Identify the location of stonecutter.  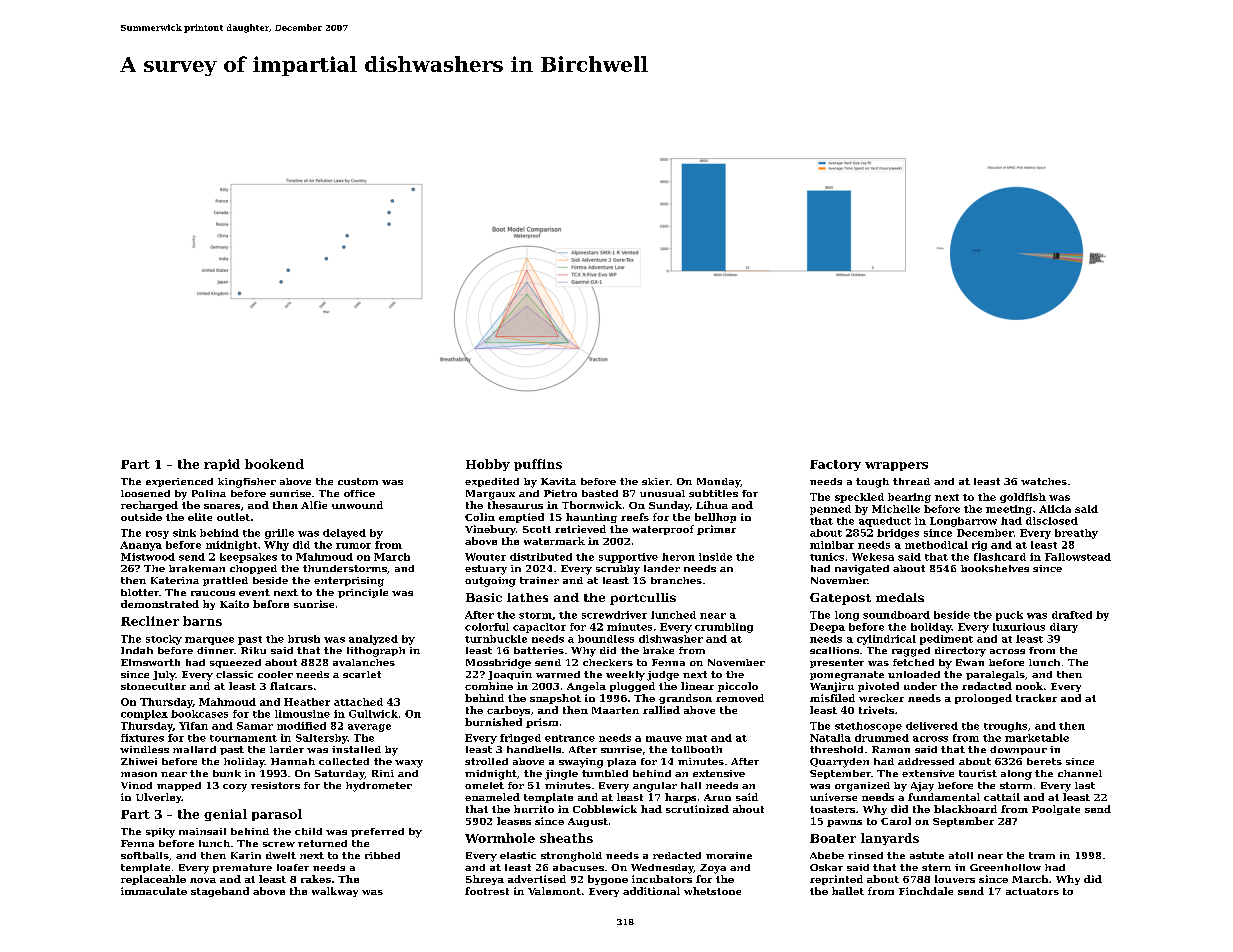
(153, 686).
